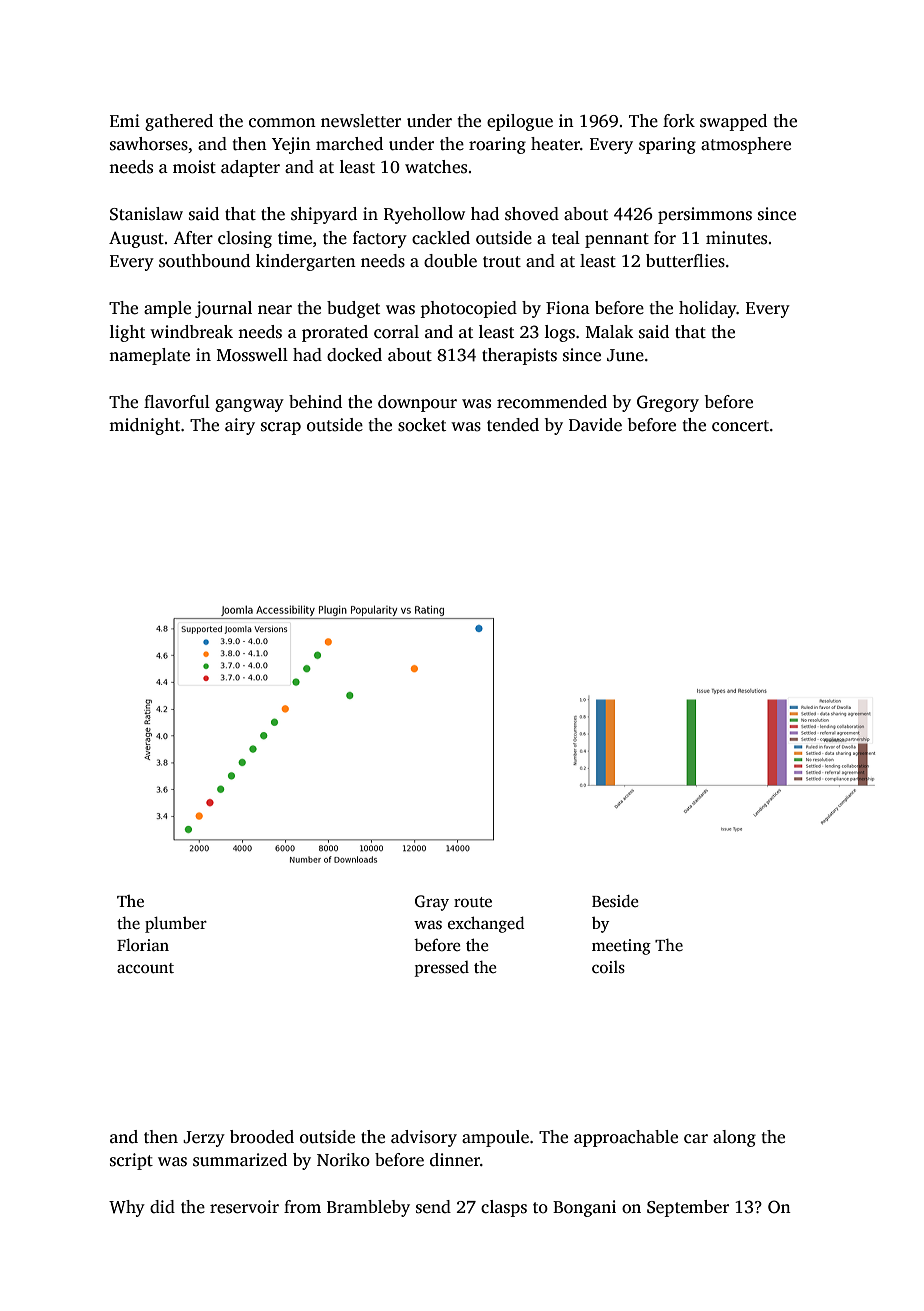 The image size is (924, 1311). What do you see at coordinates (176, 924) in the image?
I see `plumber` at bounding box center [176, 924].
